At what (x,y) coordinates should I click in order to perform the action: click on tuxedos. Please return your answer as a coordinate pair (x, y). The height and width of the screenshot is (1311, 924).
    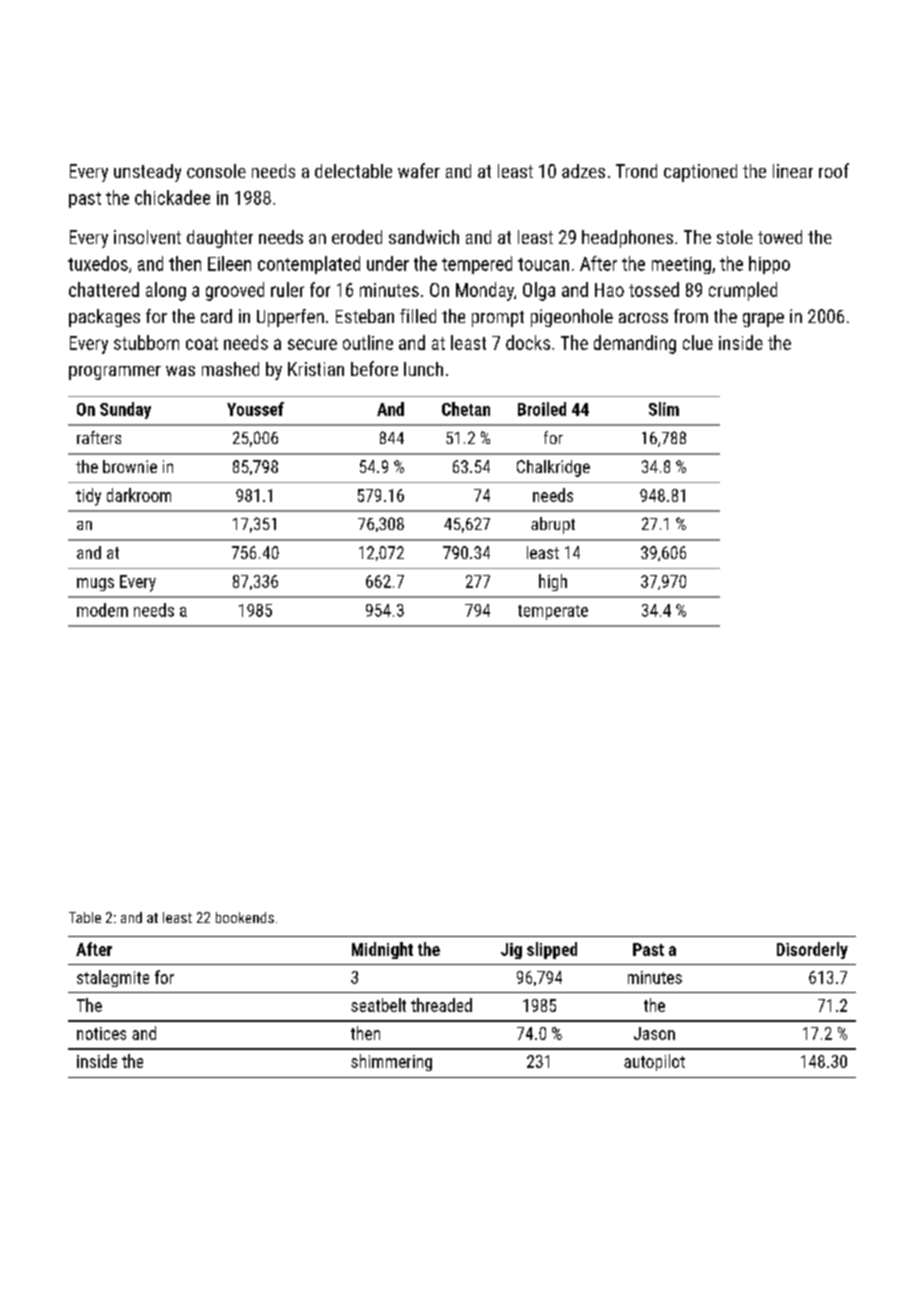
    Looking at the image, I should click on (98, 263).
